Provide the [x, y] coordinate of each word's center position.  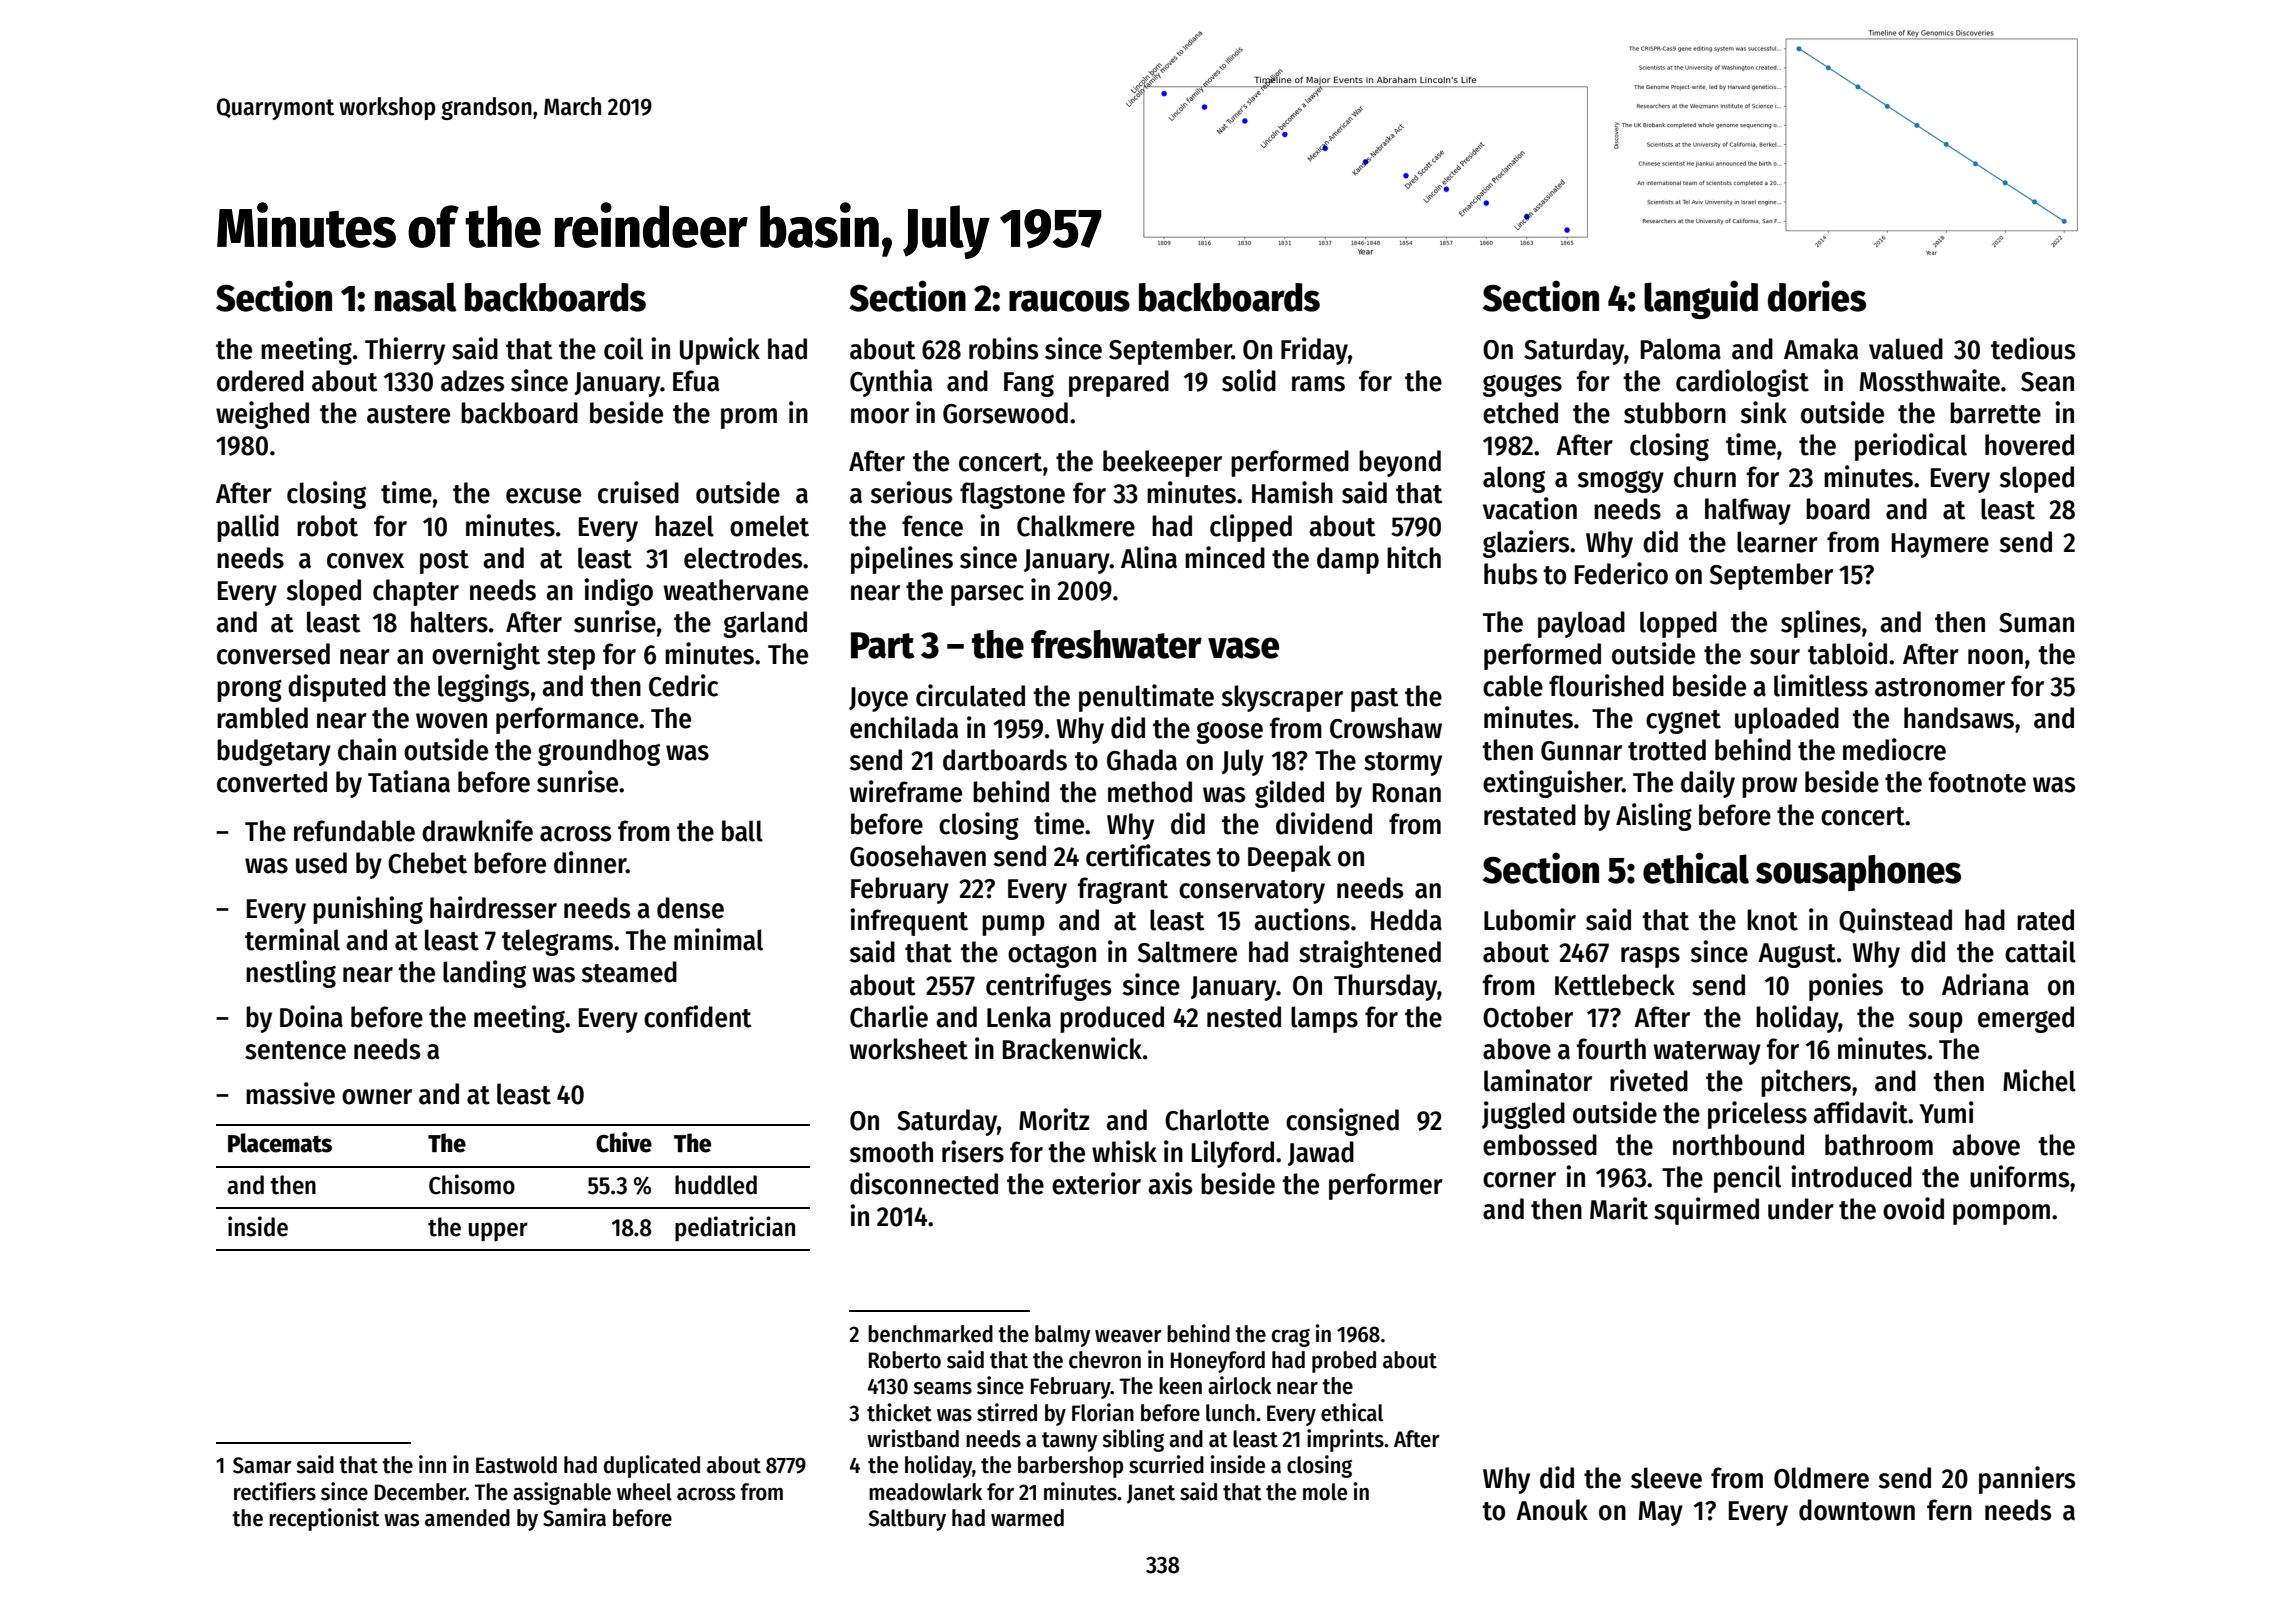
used [321, 863]
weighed [262, 415]
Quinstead [1895, 920]
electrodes [743, 558]
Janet [1151, 1494]
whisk [1124, 1151]
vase [1243, 648]
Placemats [280, 1143]
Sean [2047, 382]
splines [1821, 624]
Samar [262, 1465]
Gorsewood [1005, 413]
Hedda [1406, 920]
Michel [2039, 1080]
